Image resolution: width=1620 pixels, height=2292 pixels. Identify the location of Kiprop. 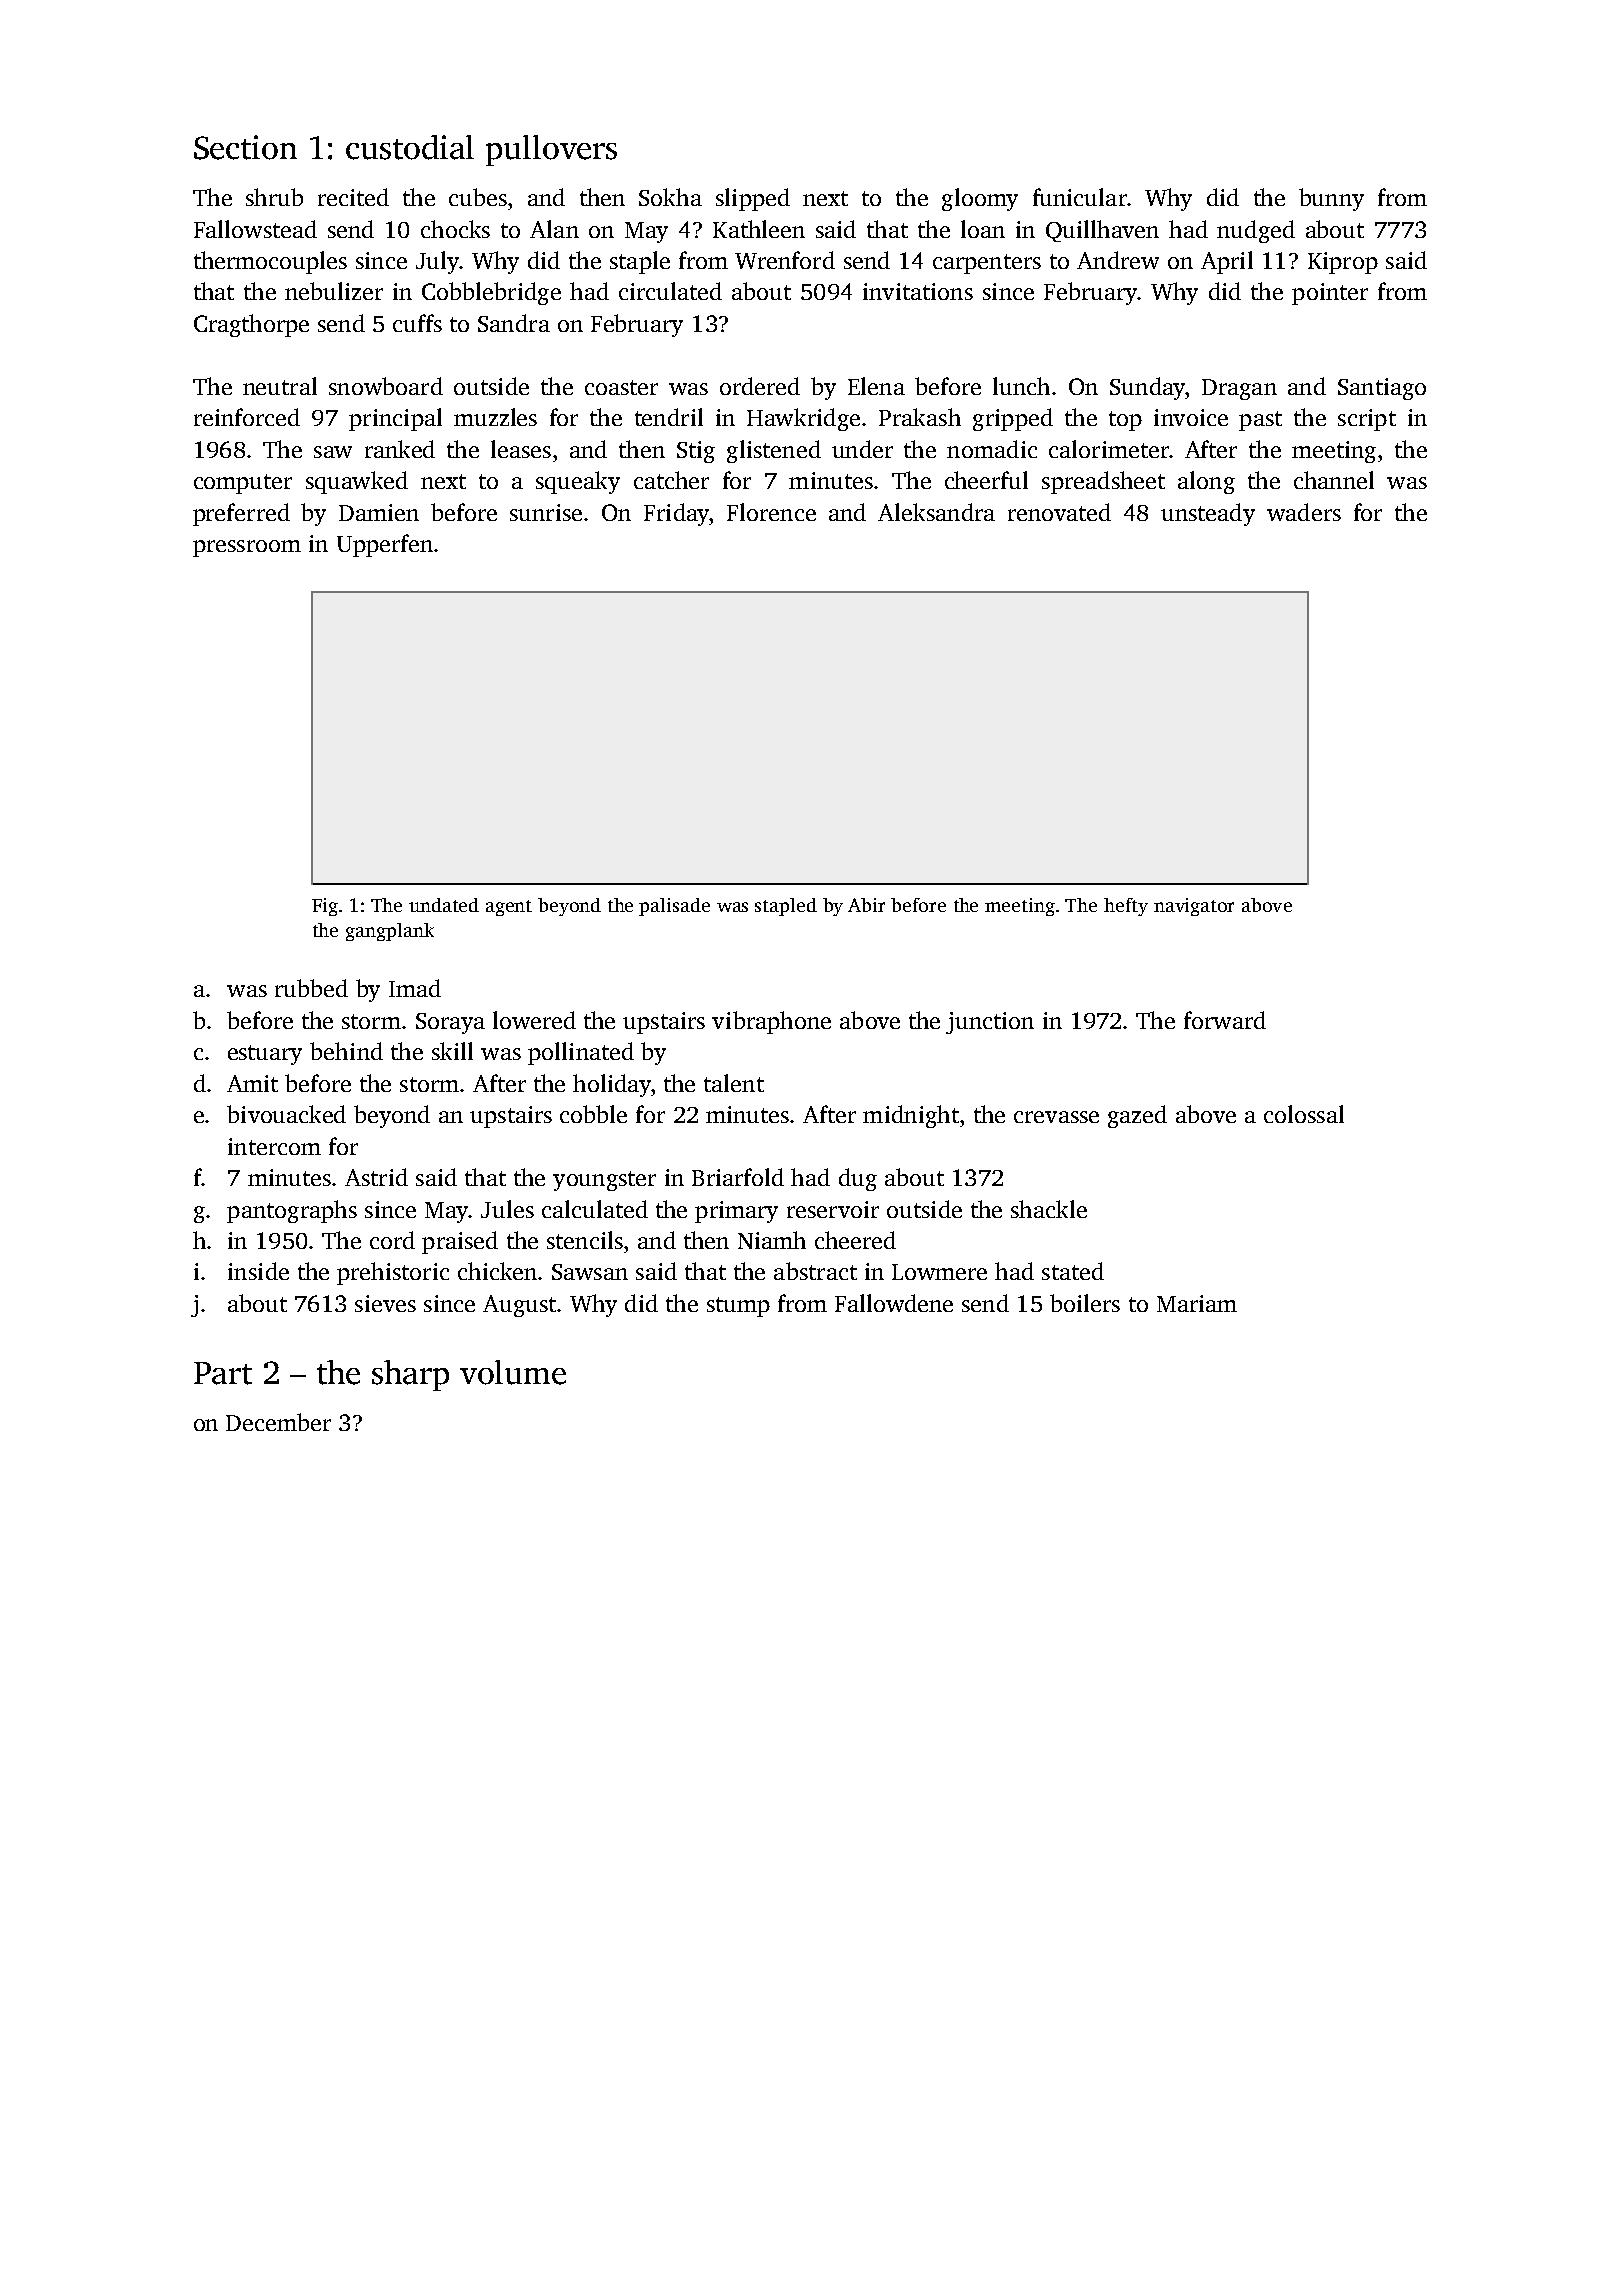
(1343, 263).
